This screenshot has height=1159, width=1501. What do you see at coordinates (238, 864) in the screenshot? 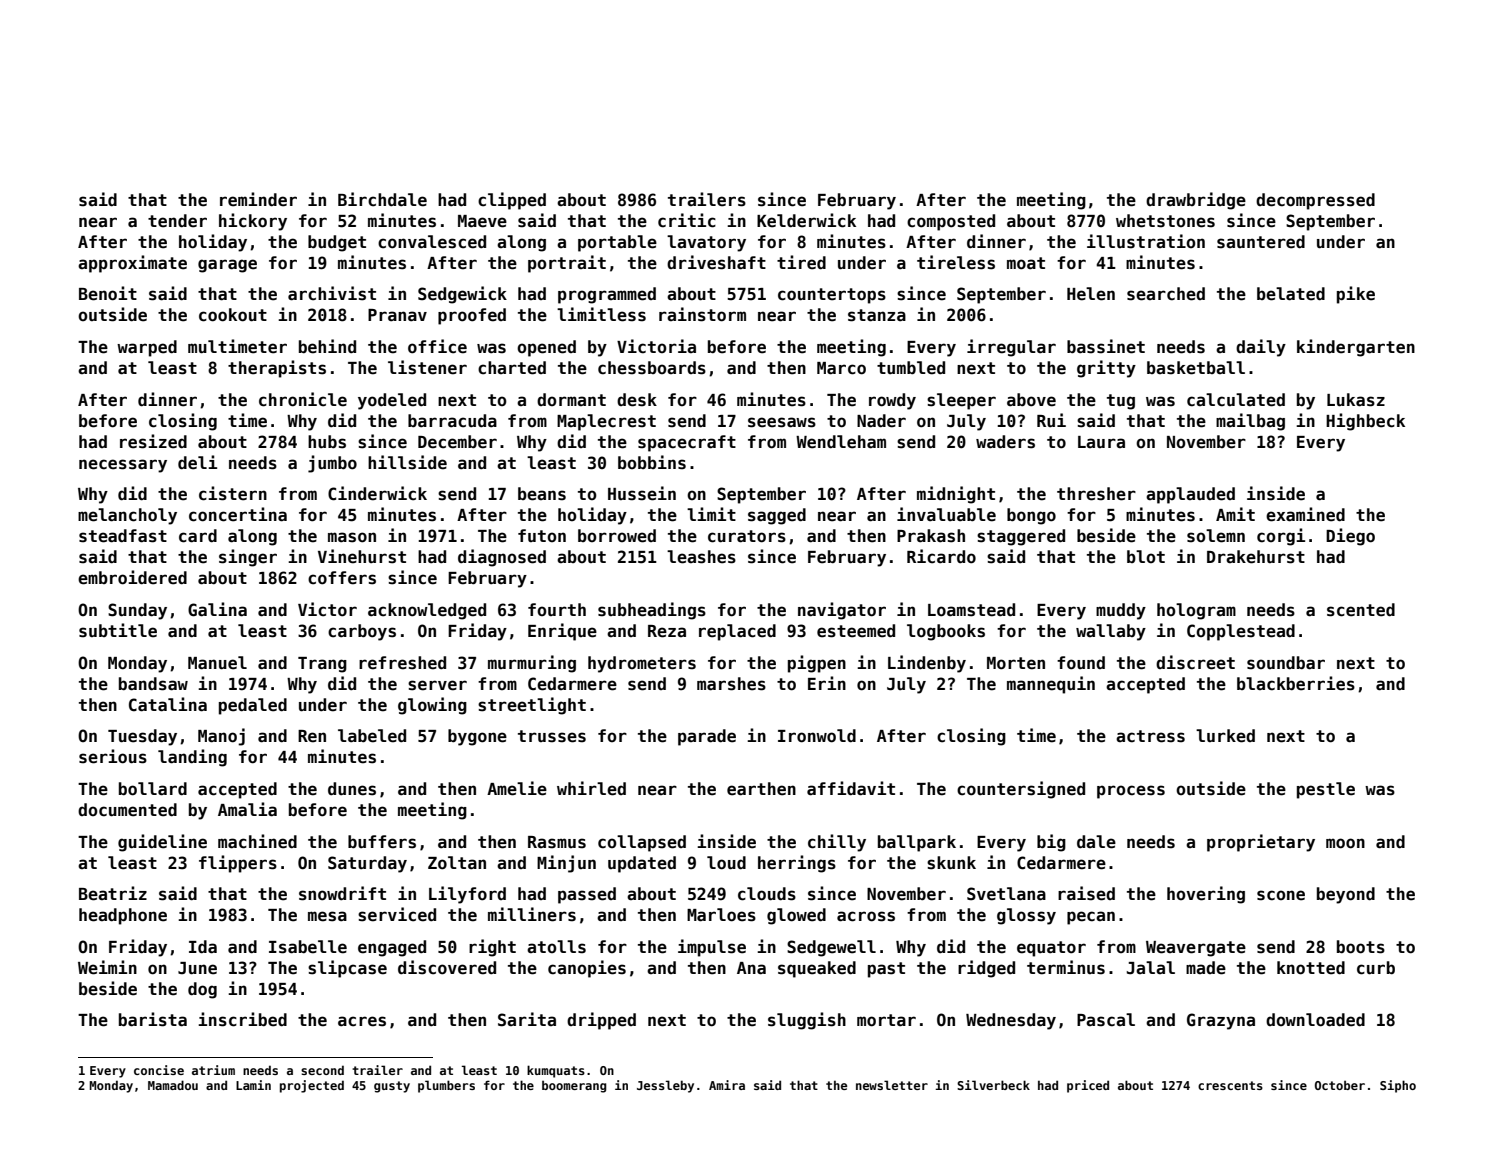
I see `flippers` at bounding box center [238, 864].
